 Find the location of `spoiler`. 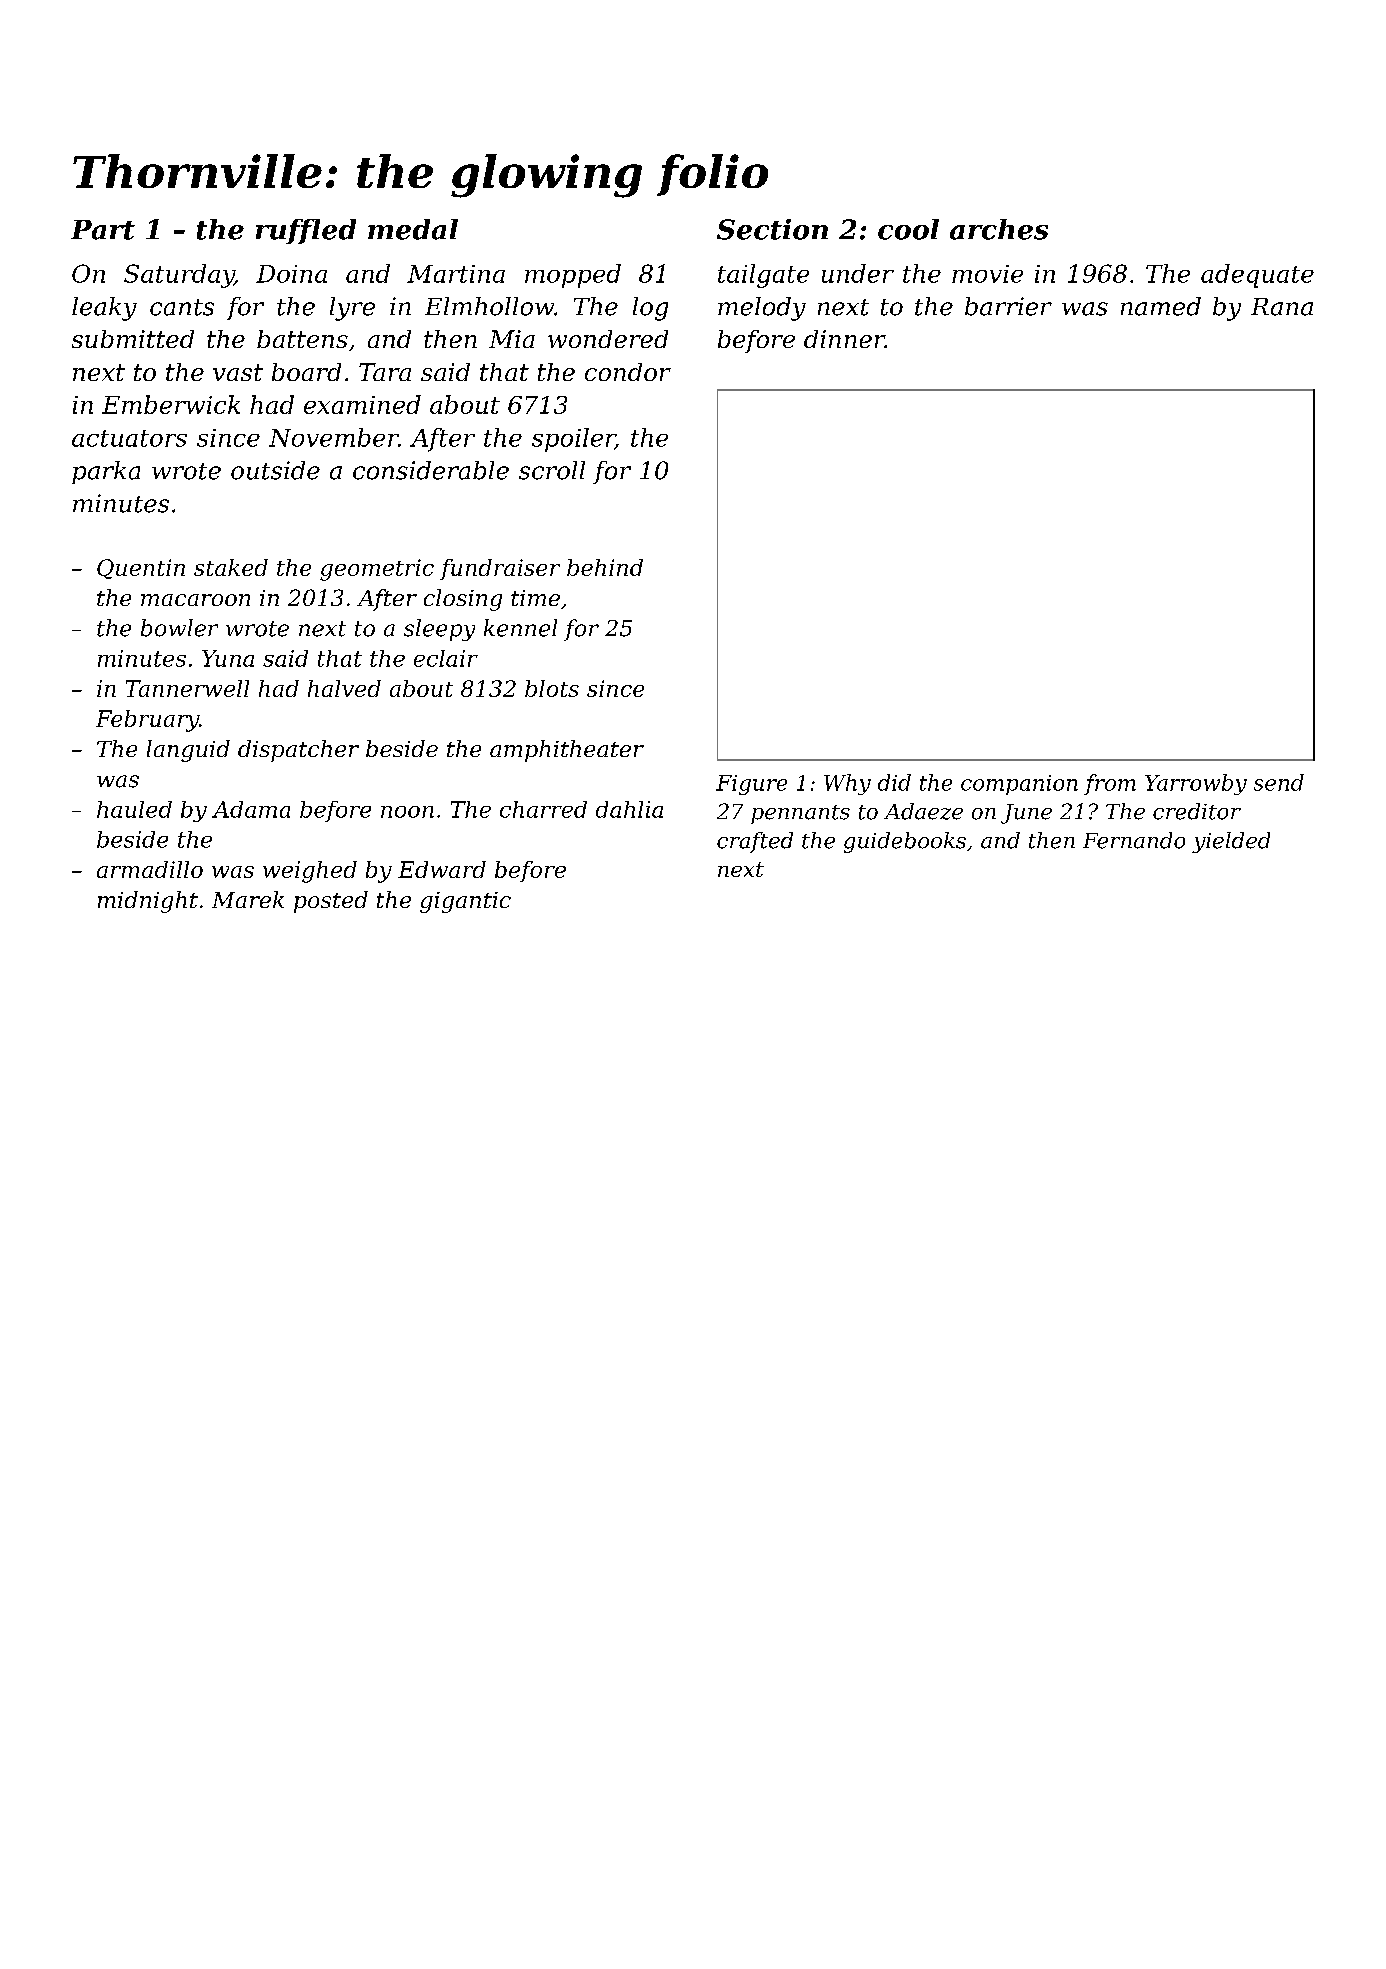

spoiler is located at coordinates (573, 440).
